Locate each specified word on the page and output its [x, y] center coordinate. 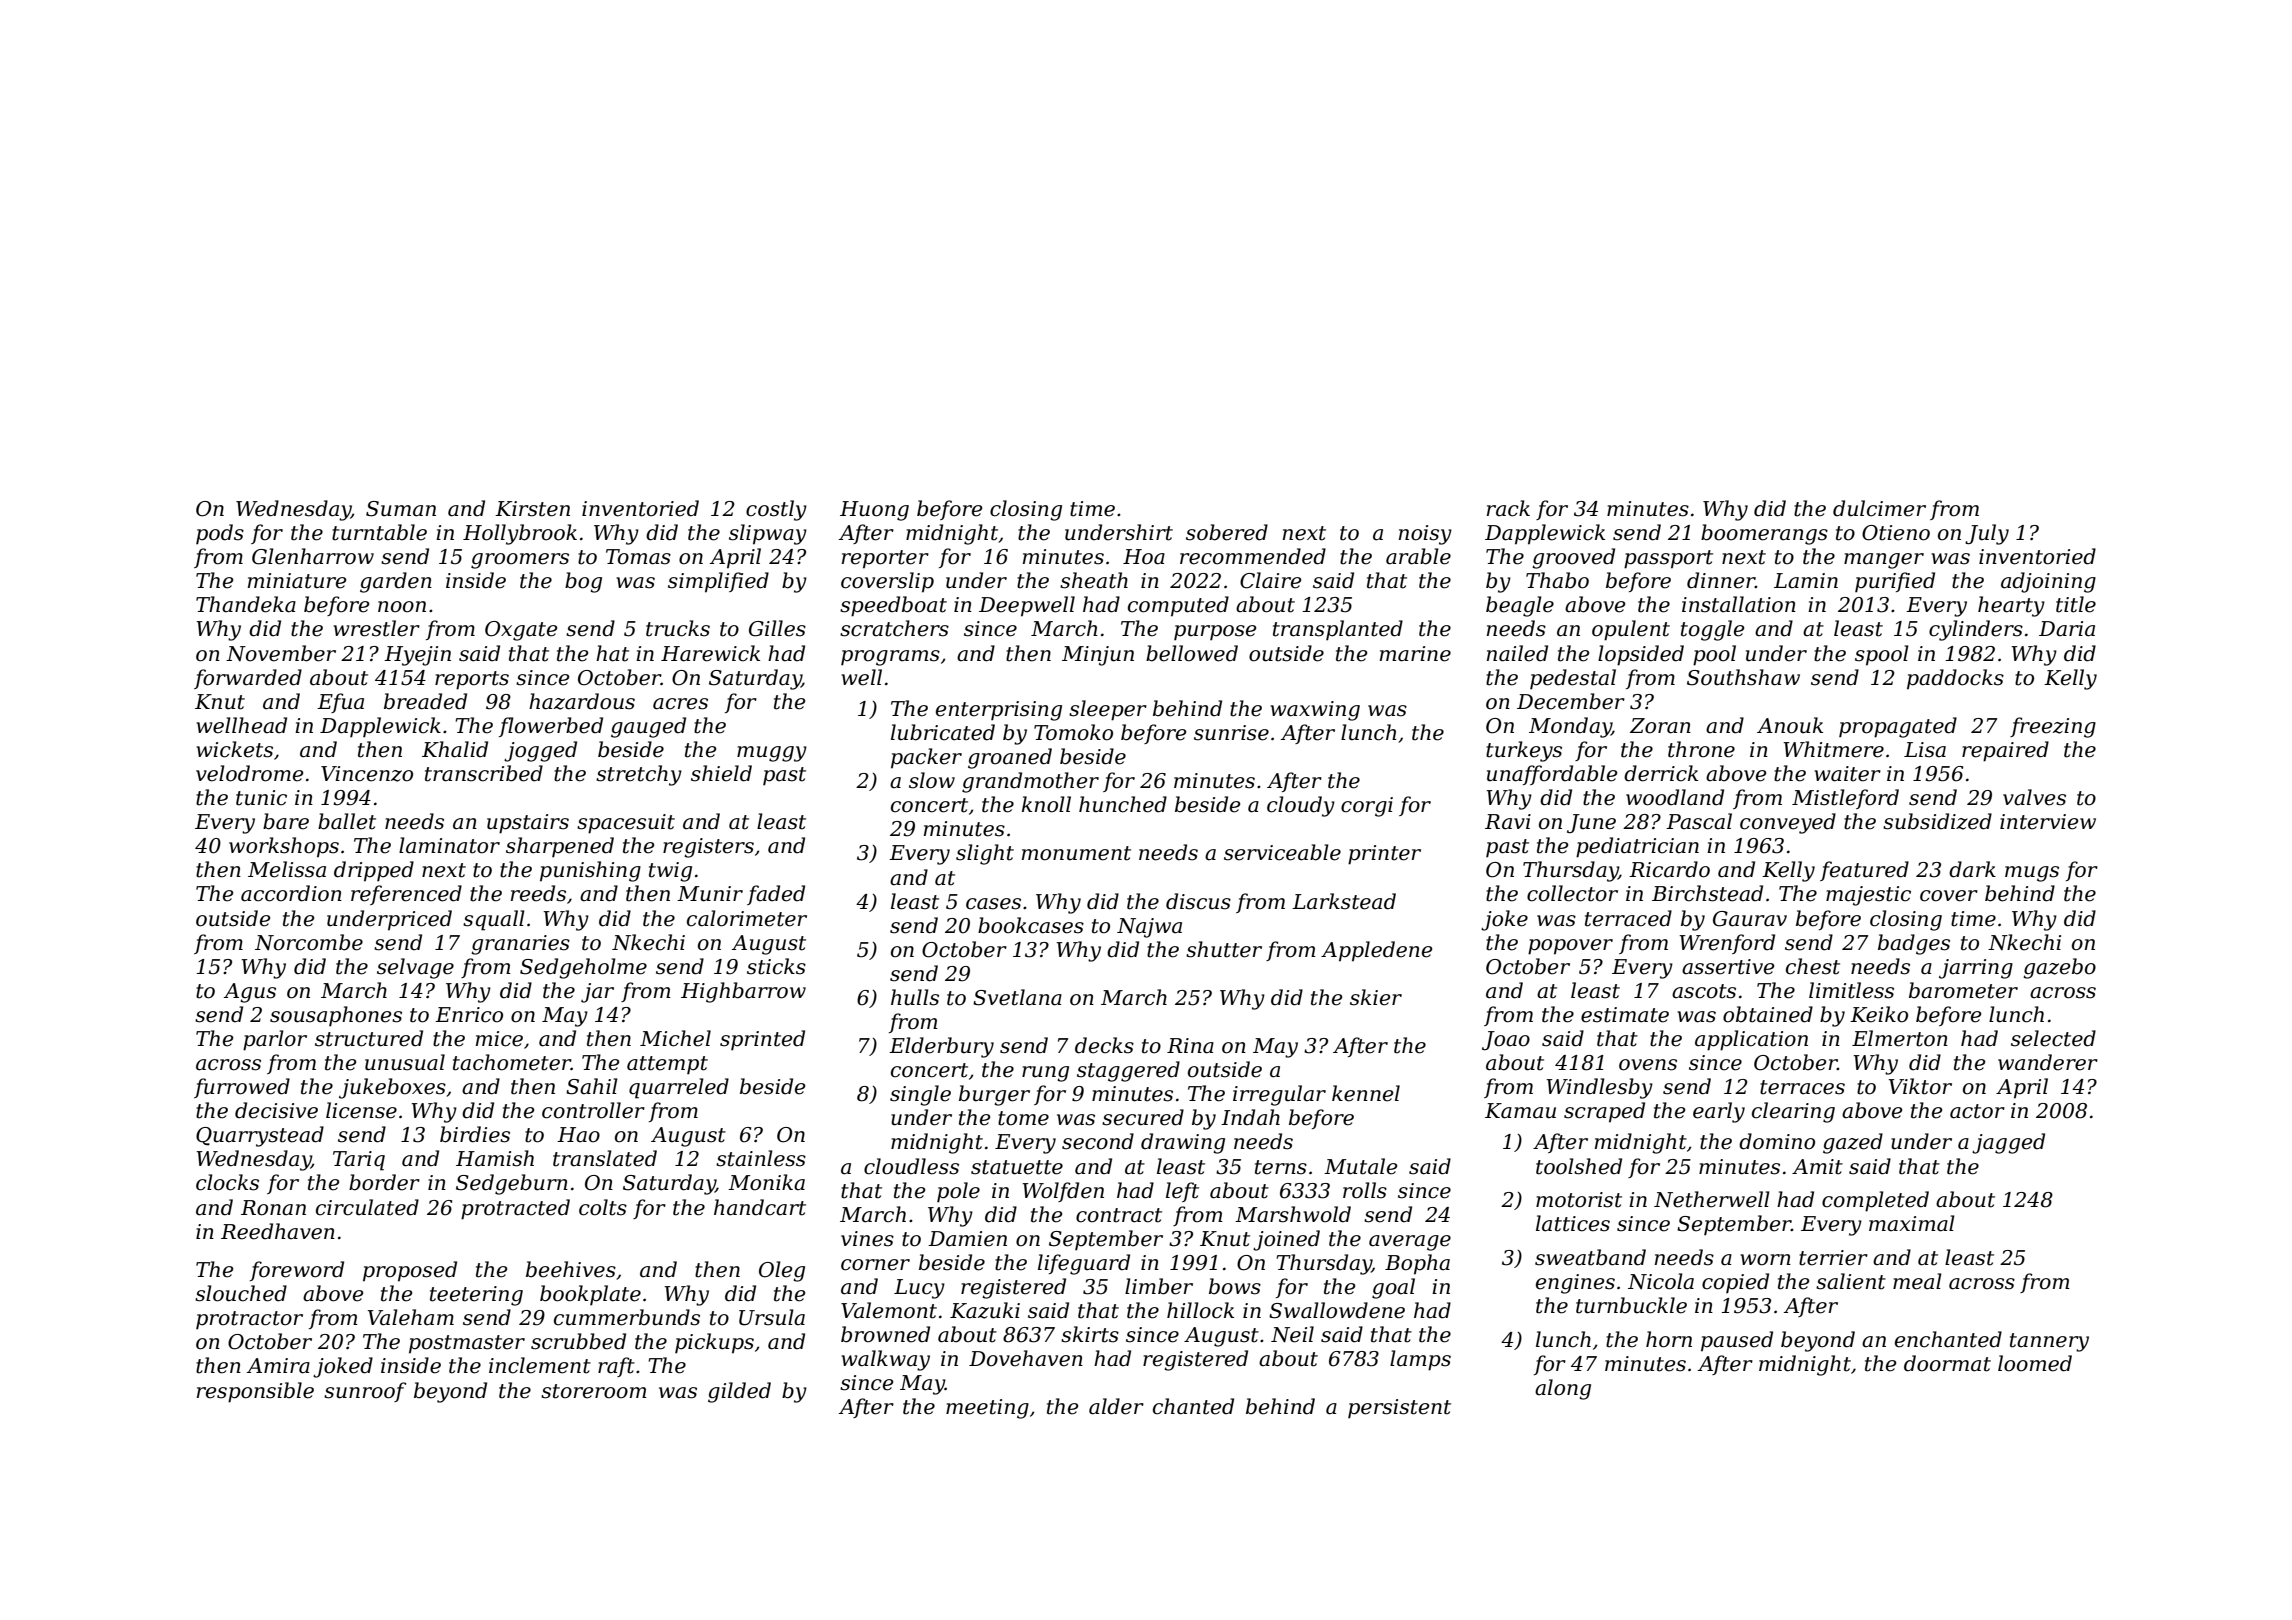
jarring [1976, 969]
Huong [874, 511]
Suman [401, 509]
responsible [255, 1392]
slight [985, 854]
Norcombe [309, 942]
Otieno [1896, 533]
